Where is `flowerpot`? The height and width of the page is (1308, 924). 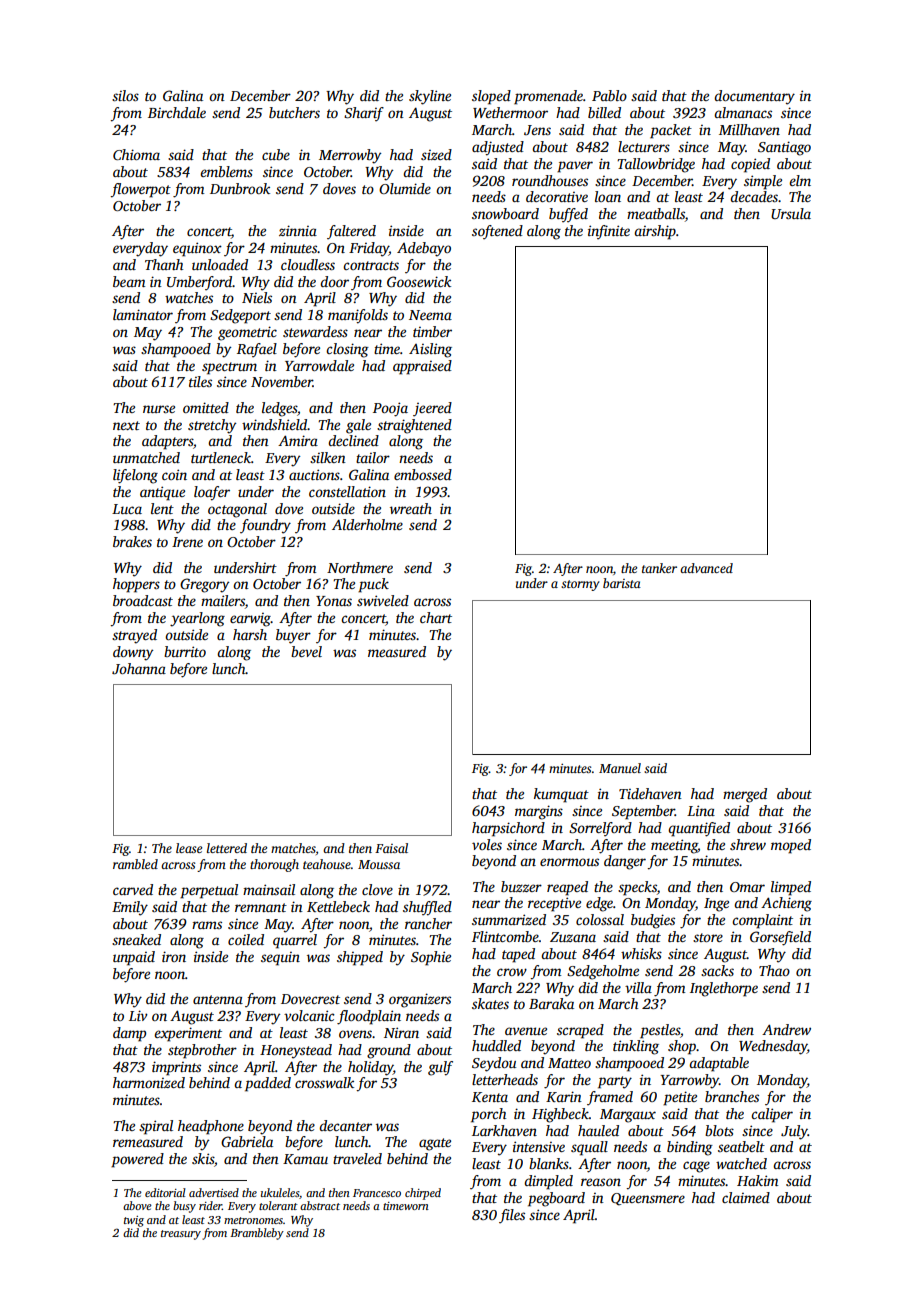 flowerpot is located at coordinates (140, 190).
